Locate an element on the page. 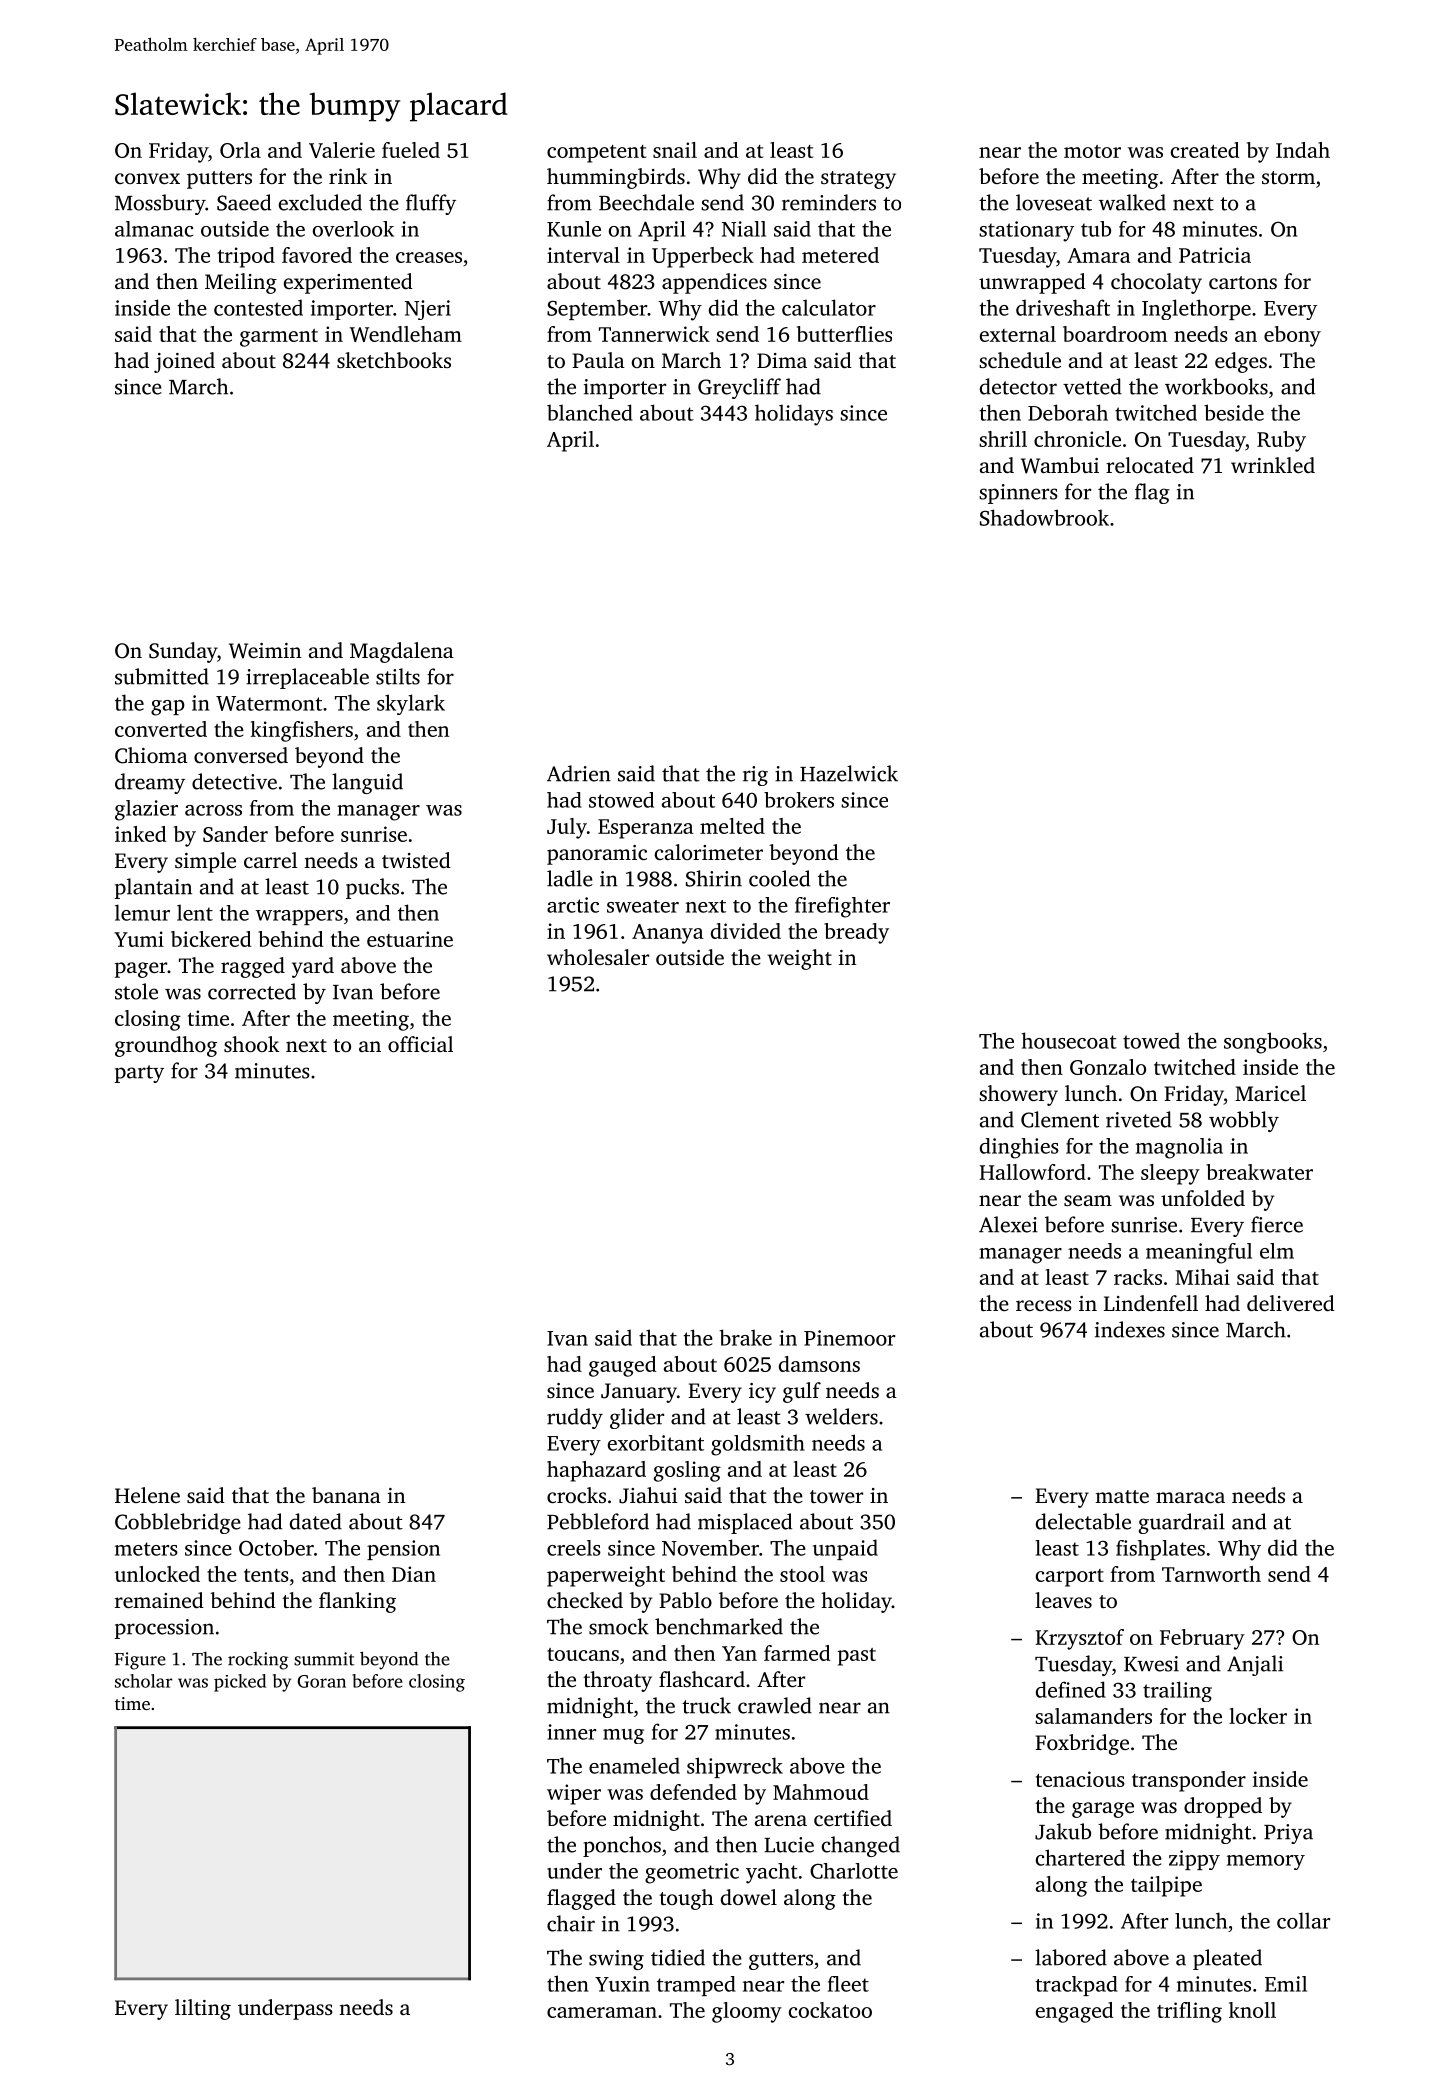 Image resolution: width=1450 pixels, height=2100 pixels. unpaid is located at coordinates (845, 1549).
